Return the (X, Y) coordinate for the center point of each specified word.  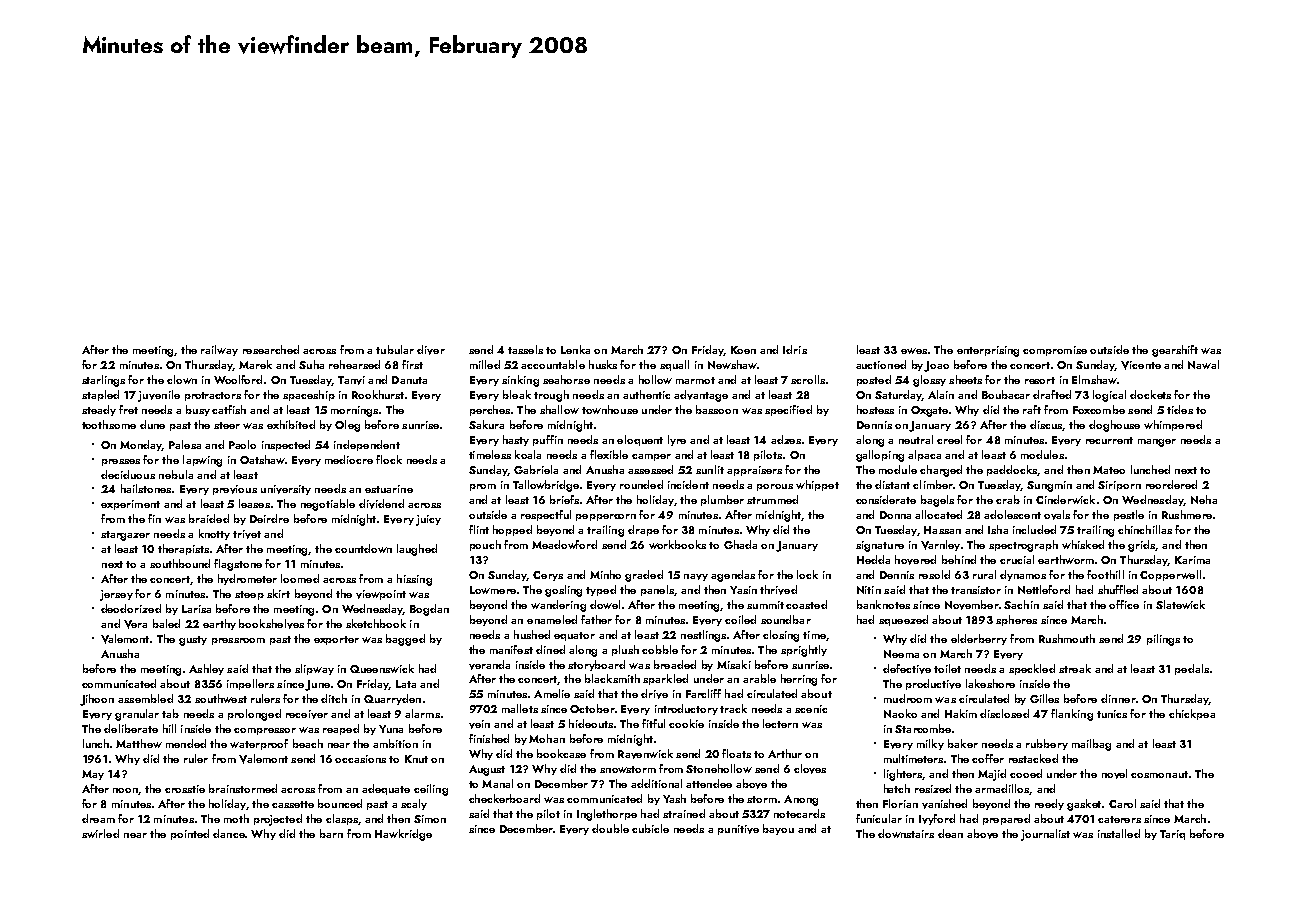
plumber (722, 500)
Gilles (1044, 698)
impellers (250, 684)
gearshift (1175, 351)
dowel (605, 604)
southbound (180, 563)
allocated (938, 514)
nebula (176, 474)
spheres (1016, 620)
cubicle (650, 828)
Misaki (734, 664)
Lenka (575, 349)
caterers (1119, 819)
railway (219, 350)
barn (331, 833)
